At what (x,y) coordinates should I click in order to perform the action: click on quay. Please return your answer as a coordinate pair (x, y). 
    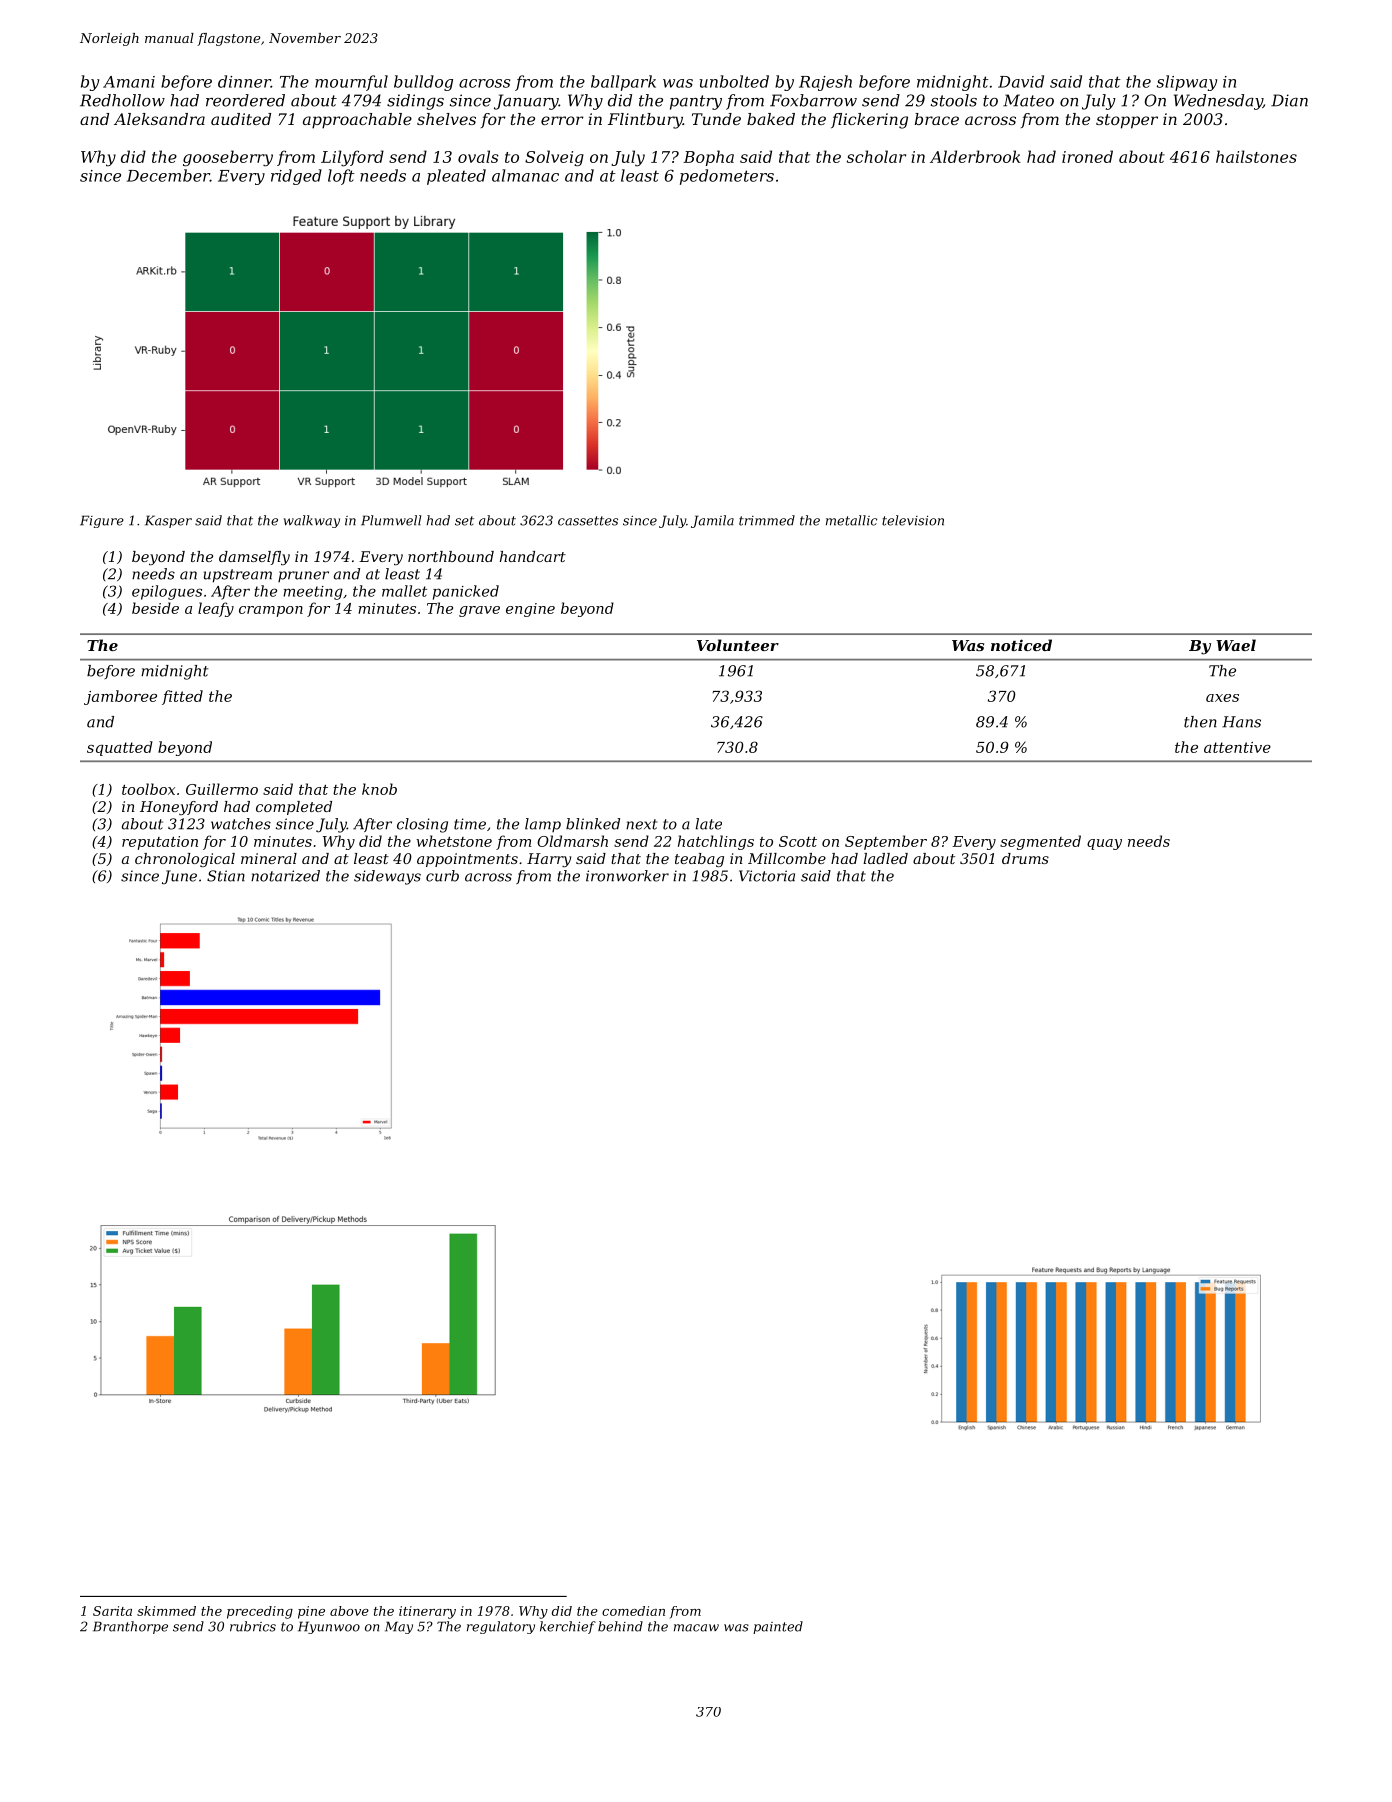
    Looking at the image, I should click on (1104, 844).
